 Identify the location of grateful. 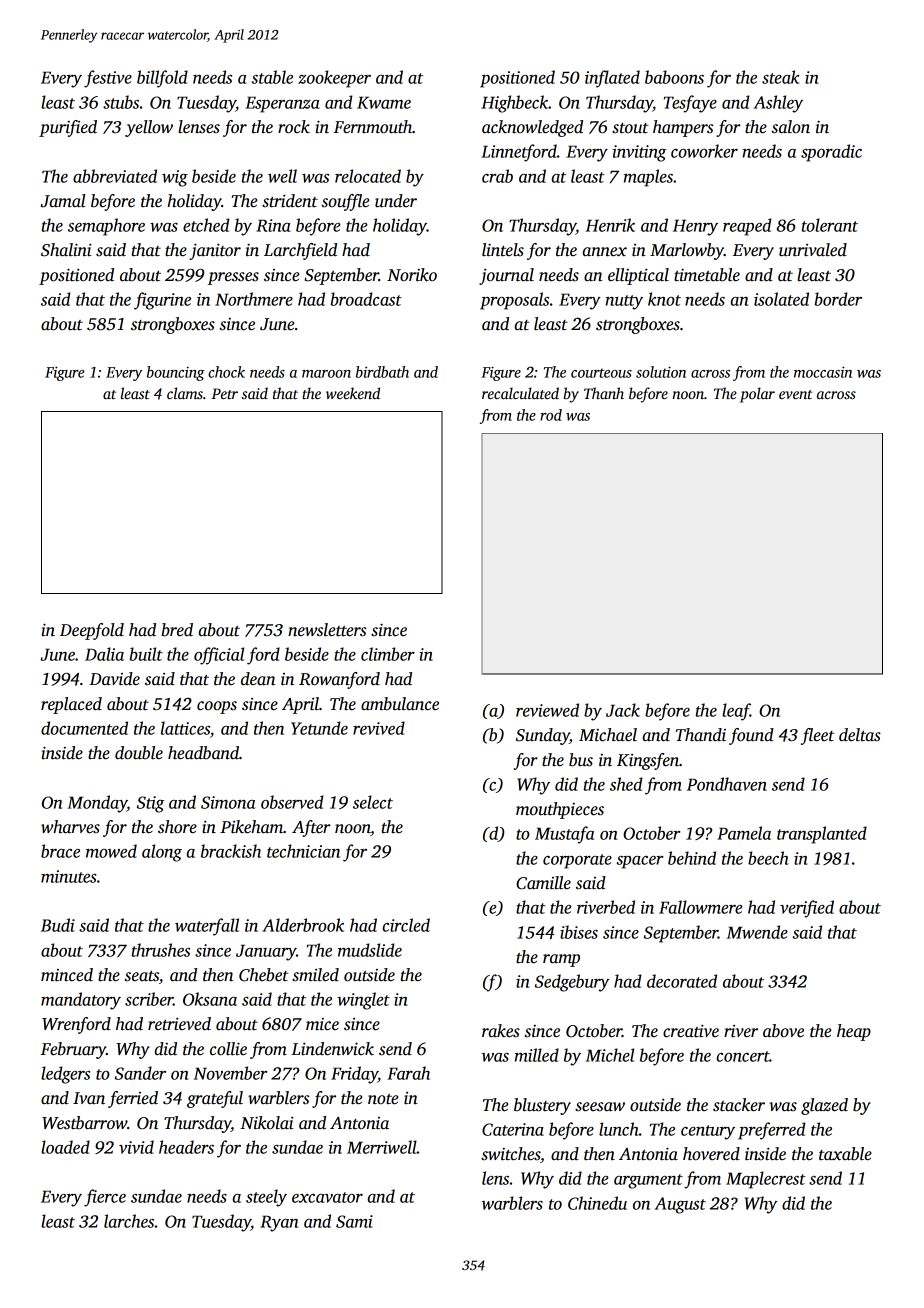
(215, 1099).
